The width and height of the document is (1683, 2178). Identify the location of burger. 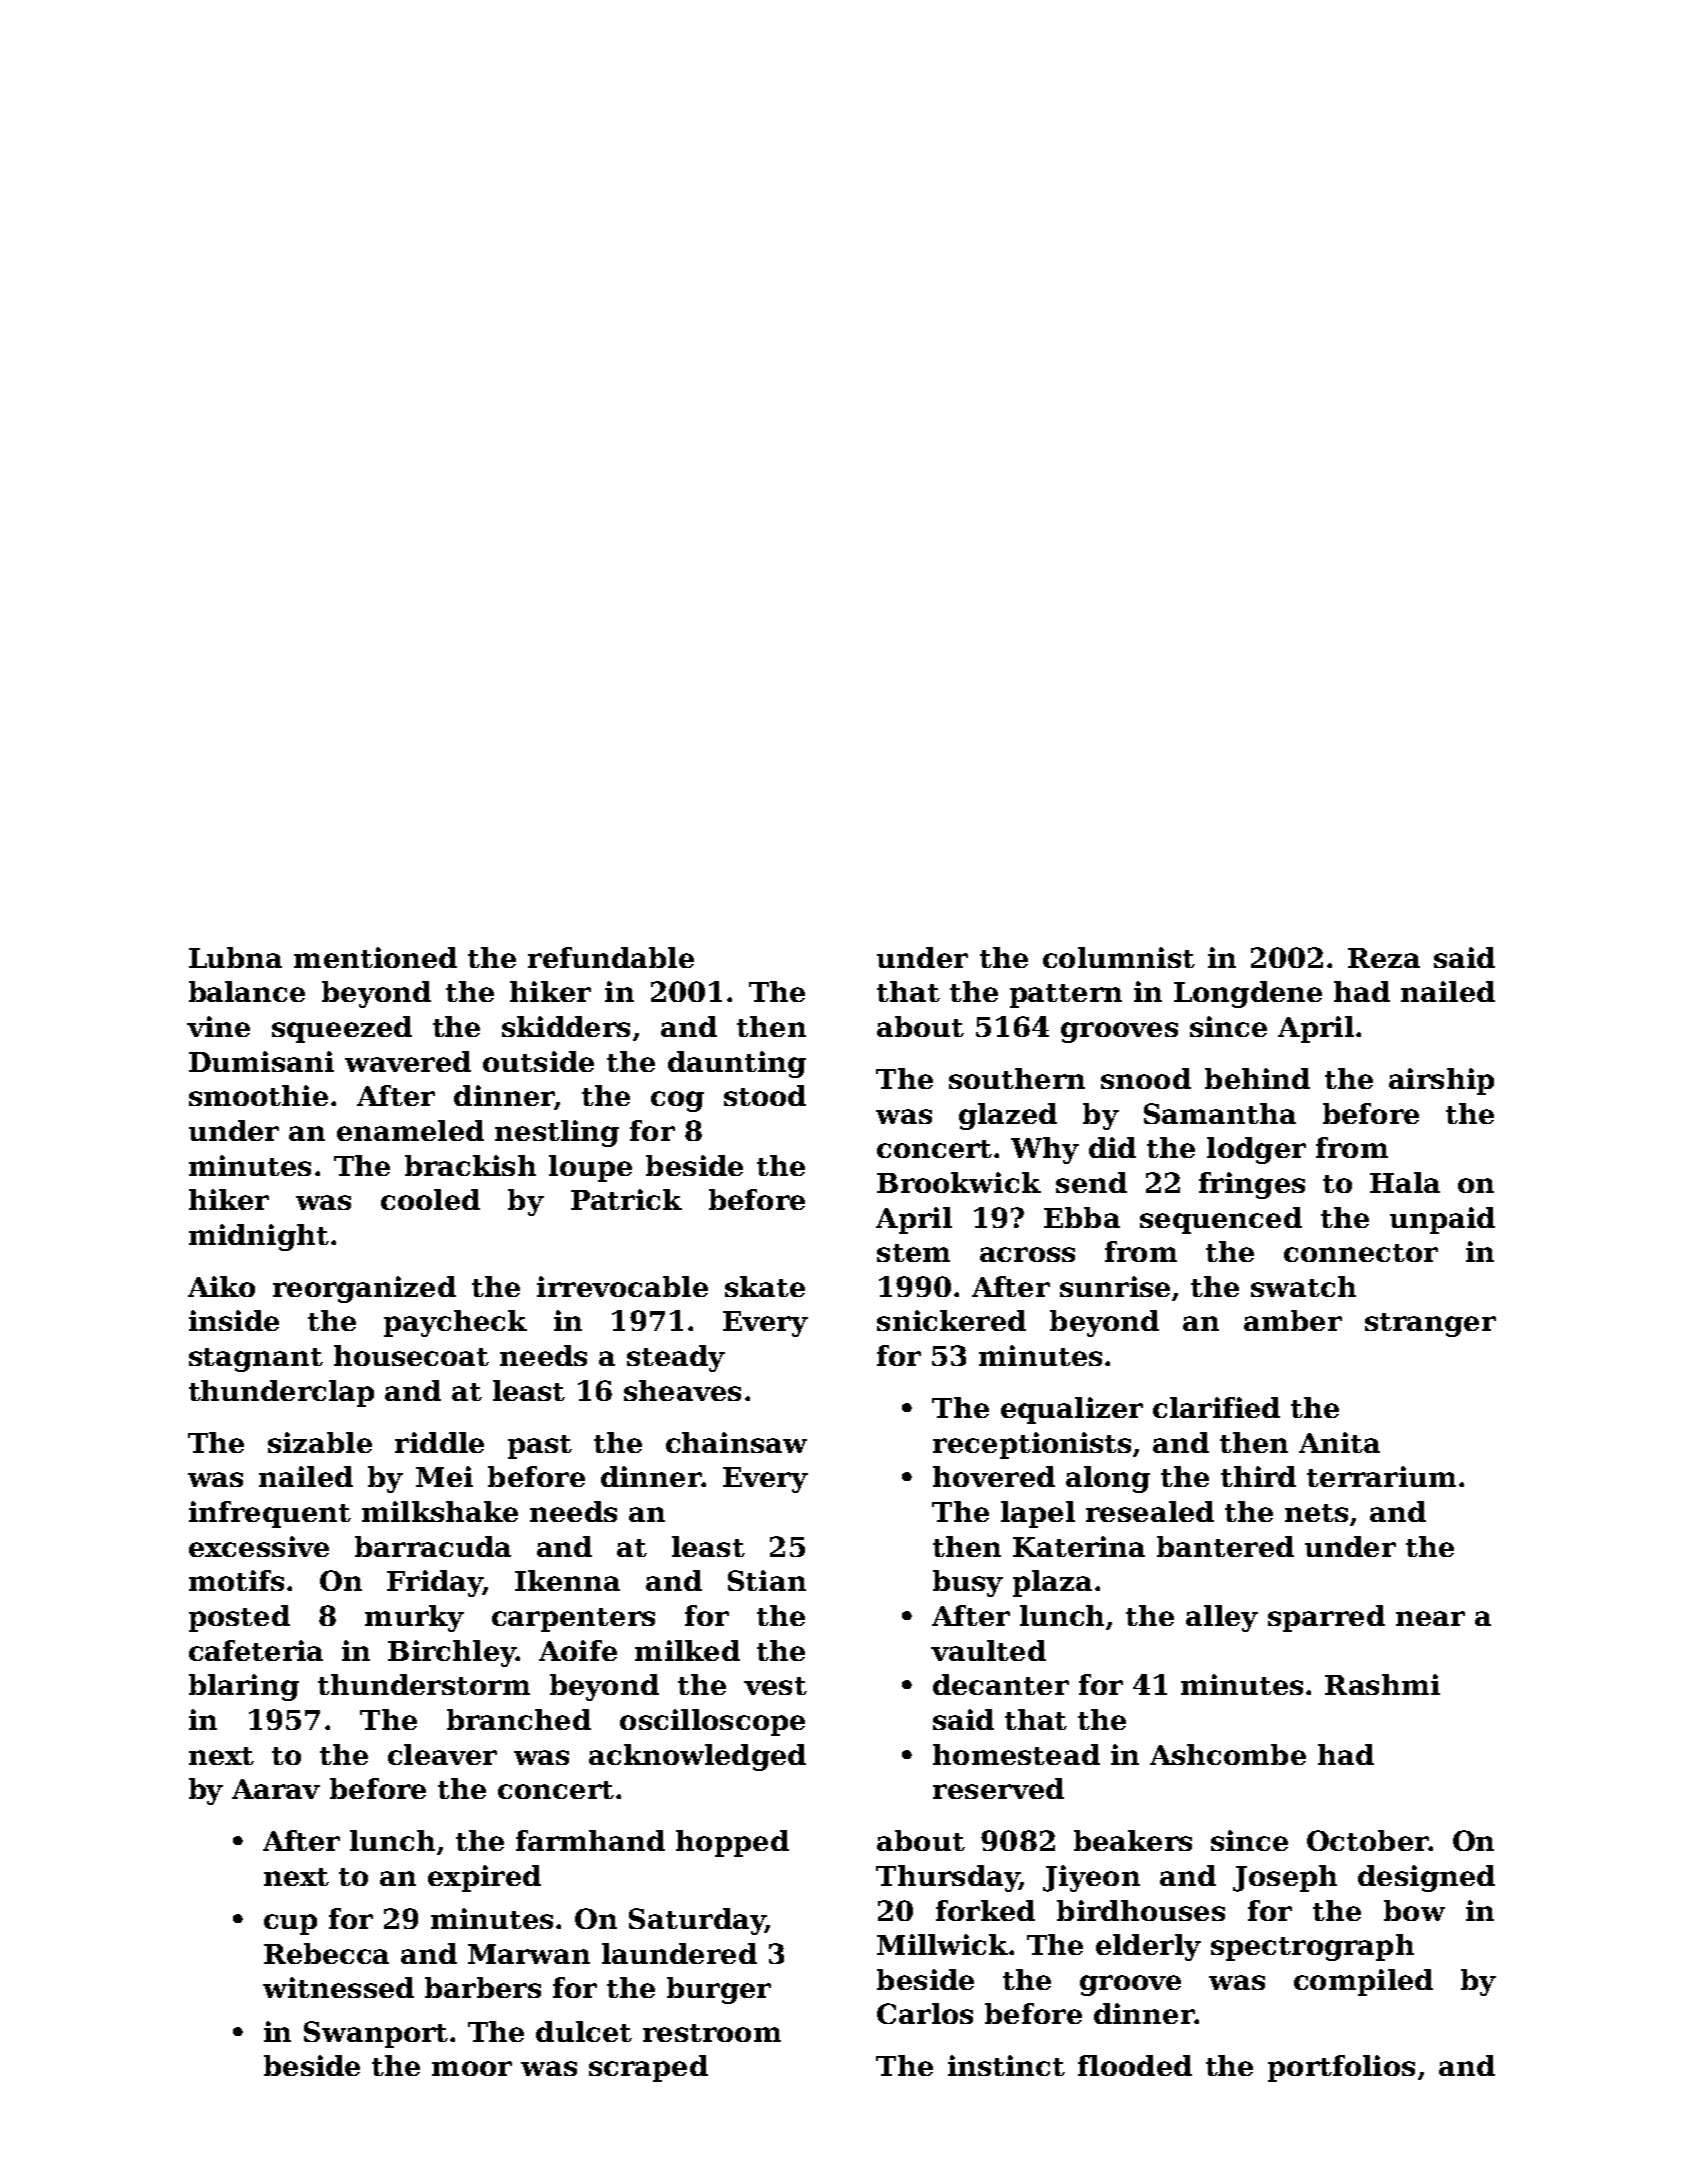
(719, 1990).
